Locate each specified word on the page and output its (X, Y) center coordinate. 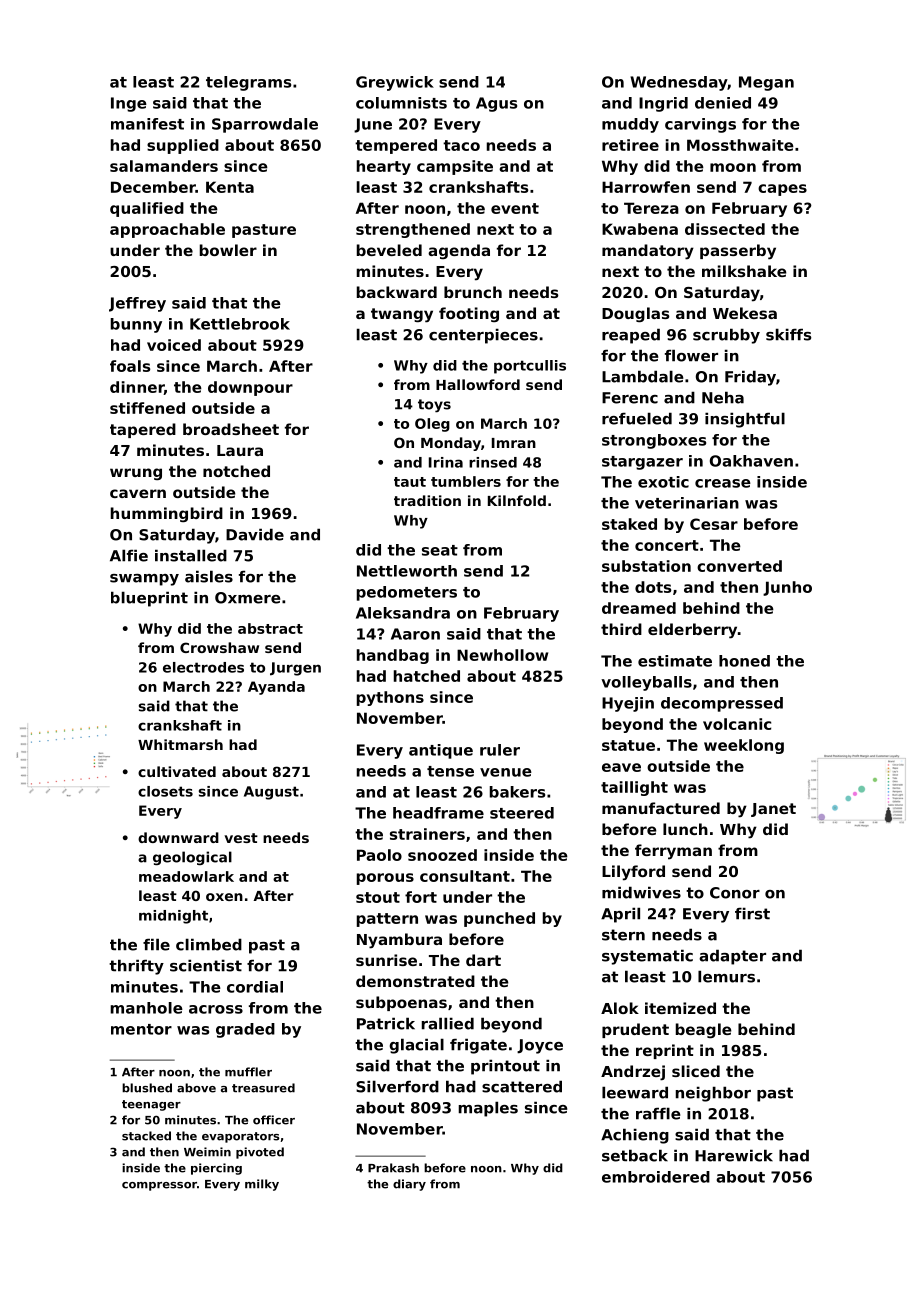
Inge (129, 104)
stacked (146, 1136)
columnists (401, 103)
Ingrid (663, 104)
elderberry (692, 631)
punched (499, 919)
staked (629, 524)
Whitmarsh (180, 744)
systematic (647, 957)
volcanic (737, 724)
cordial (255, 987)
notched (236, 471)
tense (450, 771)
